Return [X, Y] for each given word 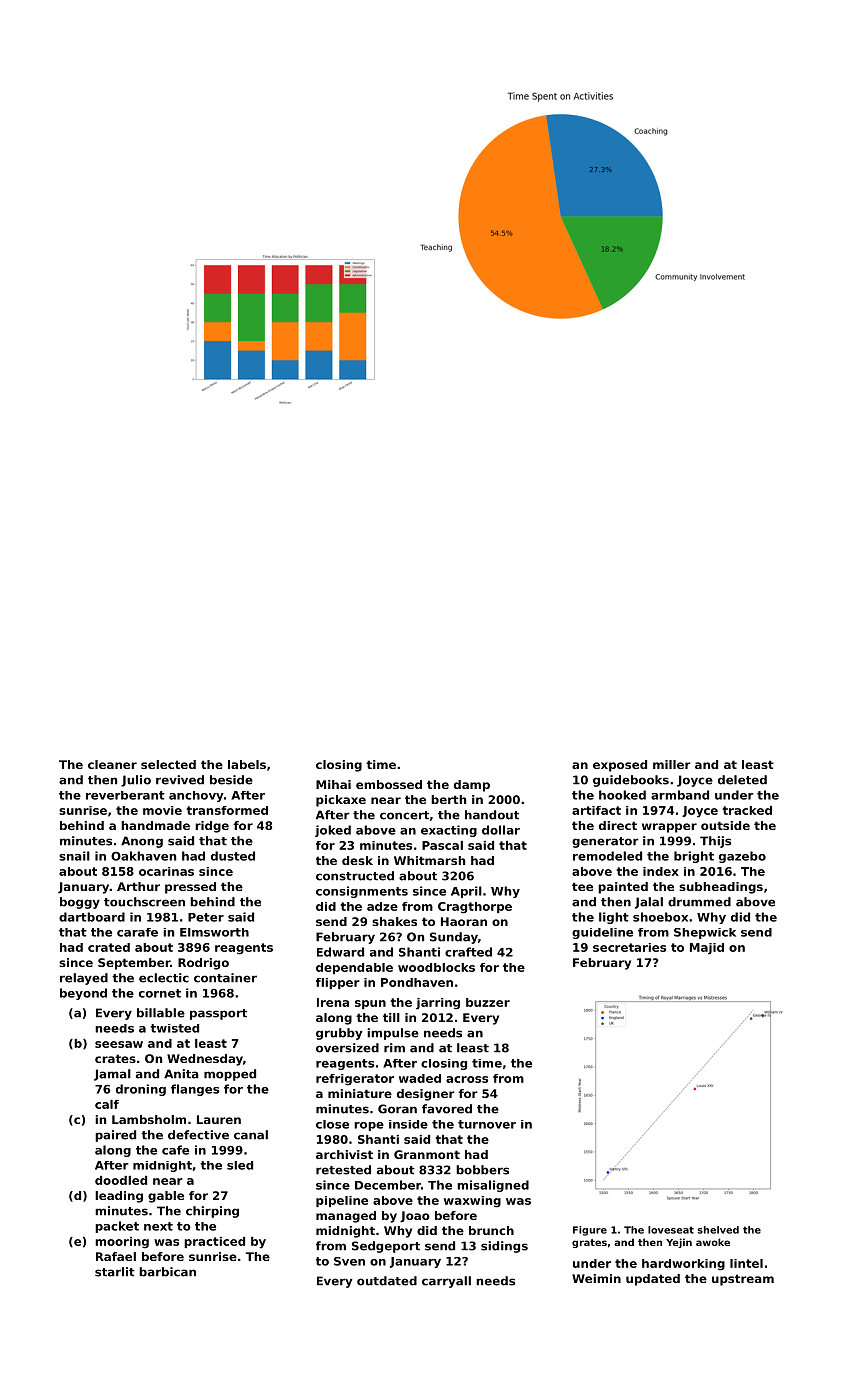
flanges [195, 1090]
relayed [84, 979]
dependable [354, 968]
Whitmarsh [429, 860]
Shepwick [705, 933]
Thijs [715, 842]
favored [447, 1109]
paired [115, 1136]
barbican [167, 1272]
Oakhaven [143, 856]
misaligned [493, 1186]
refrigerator [355, 1080]
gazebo [742, 857]
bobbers [482, 1170]
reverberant [125, 795]
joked [333, 831]
